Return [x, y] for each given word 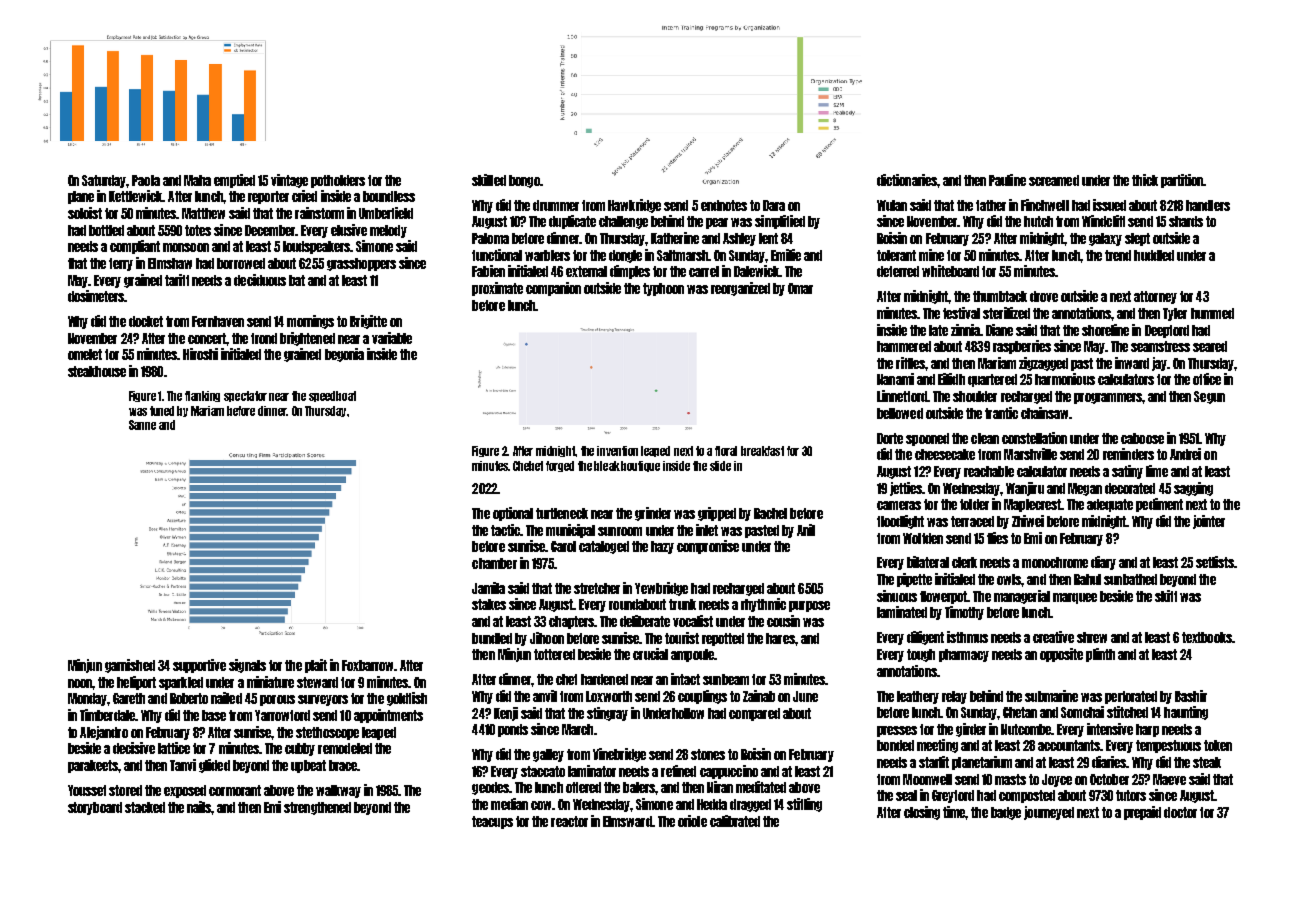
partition [1182, 181]
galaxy [1105, 239]
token [1218, 745]
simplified [780, 222]
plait [316, 666]
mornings [310, 322]
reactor [569, 821]
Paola [146, 180]
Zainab [759, 696]
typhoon [663, 289]
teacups [492, 822]
